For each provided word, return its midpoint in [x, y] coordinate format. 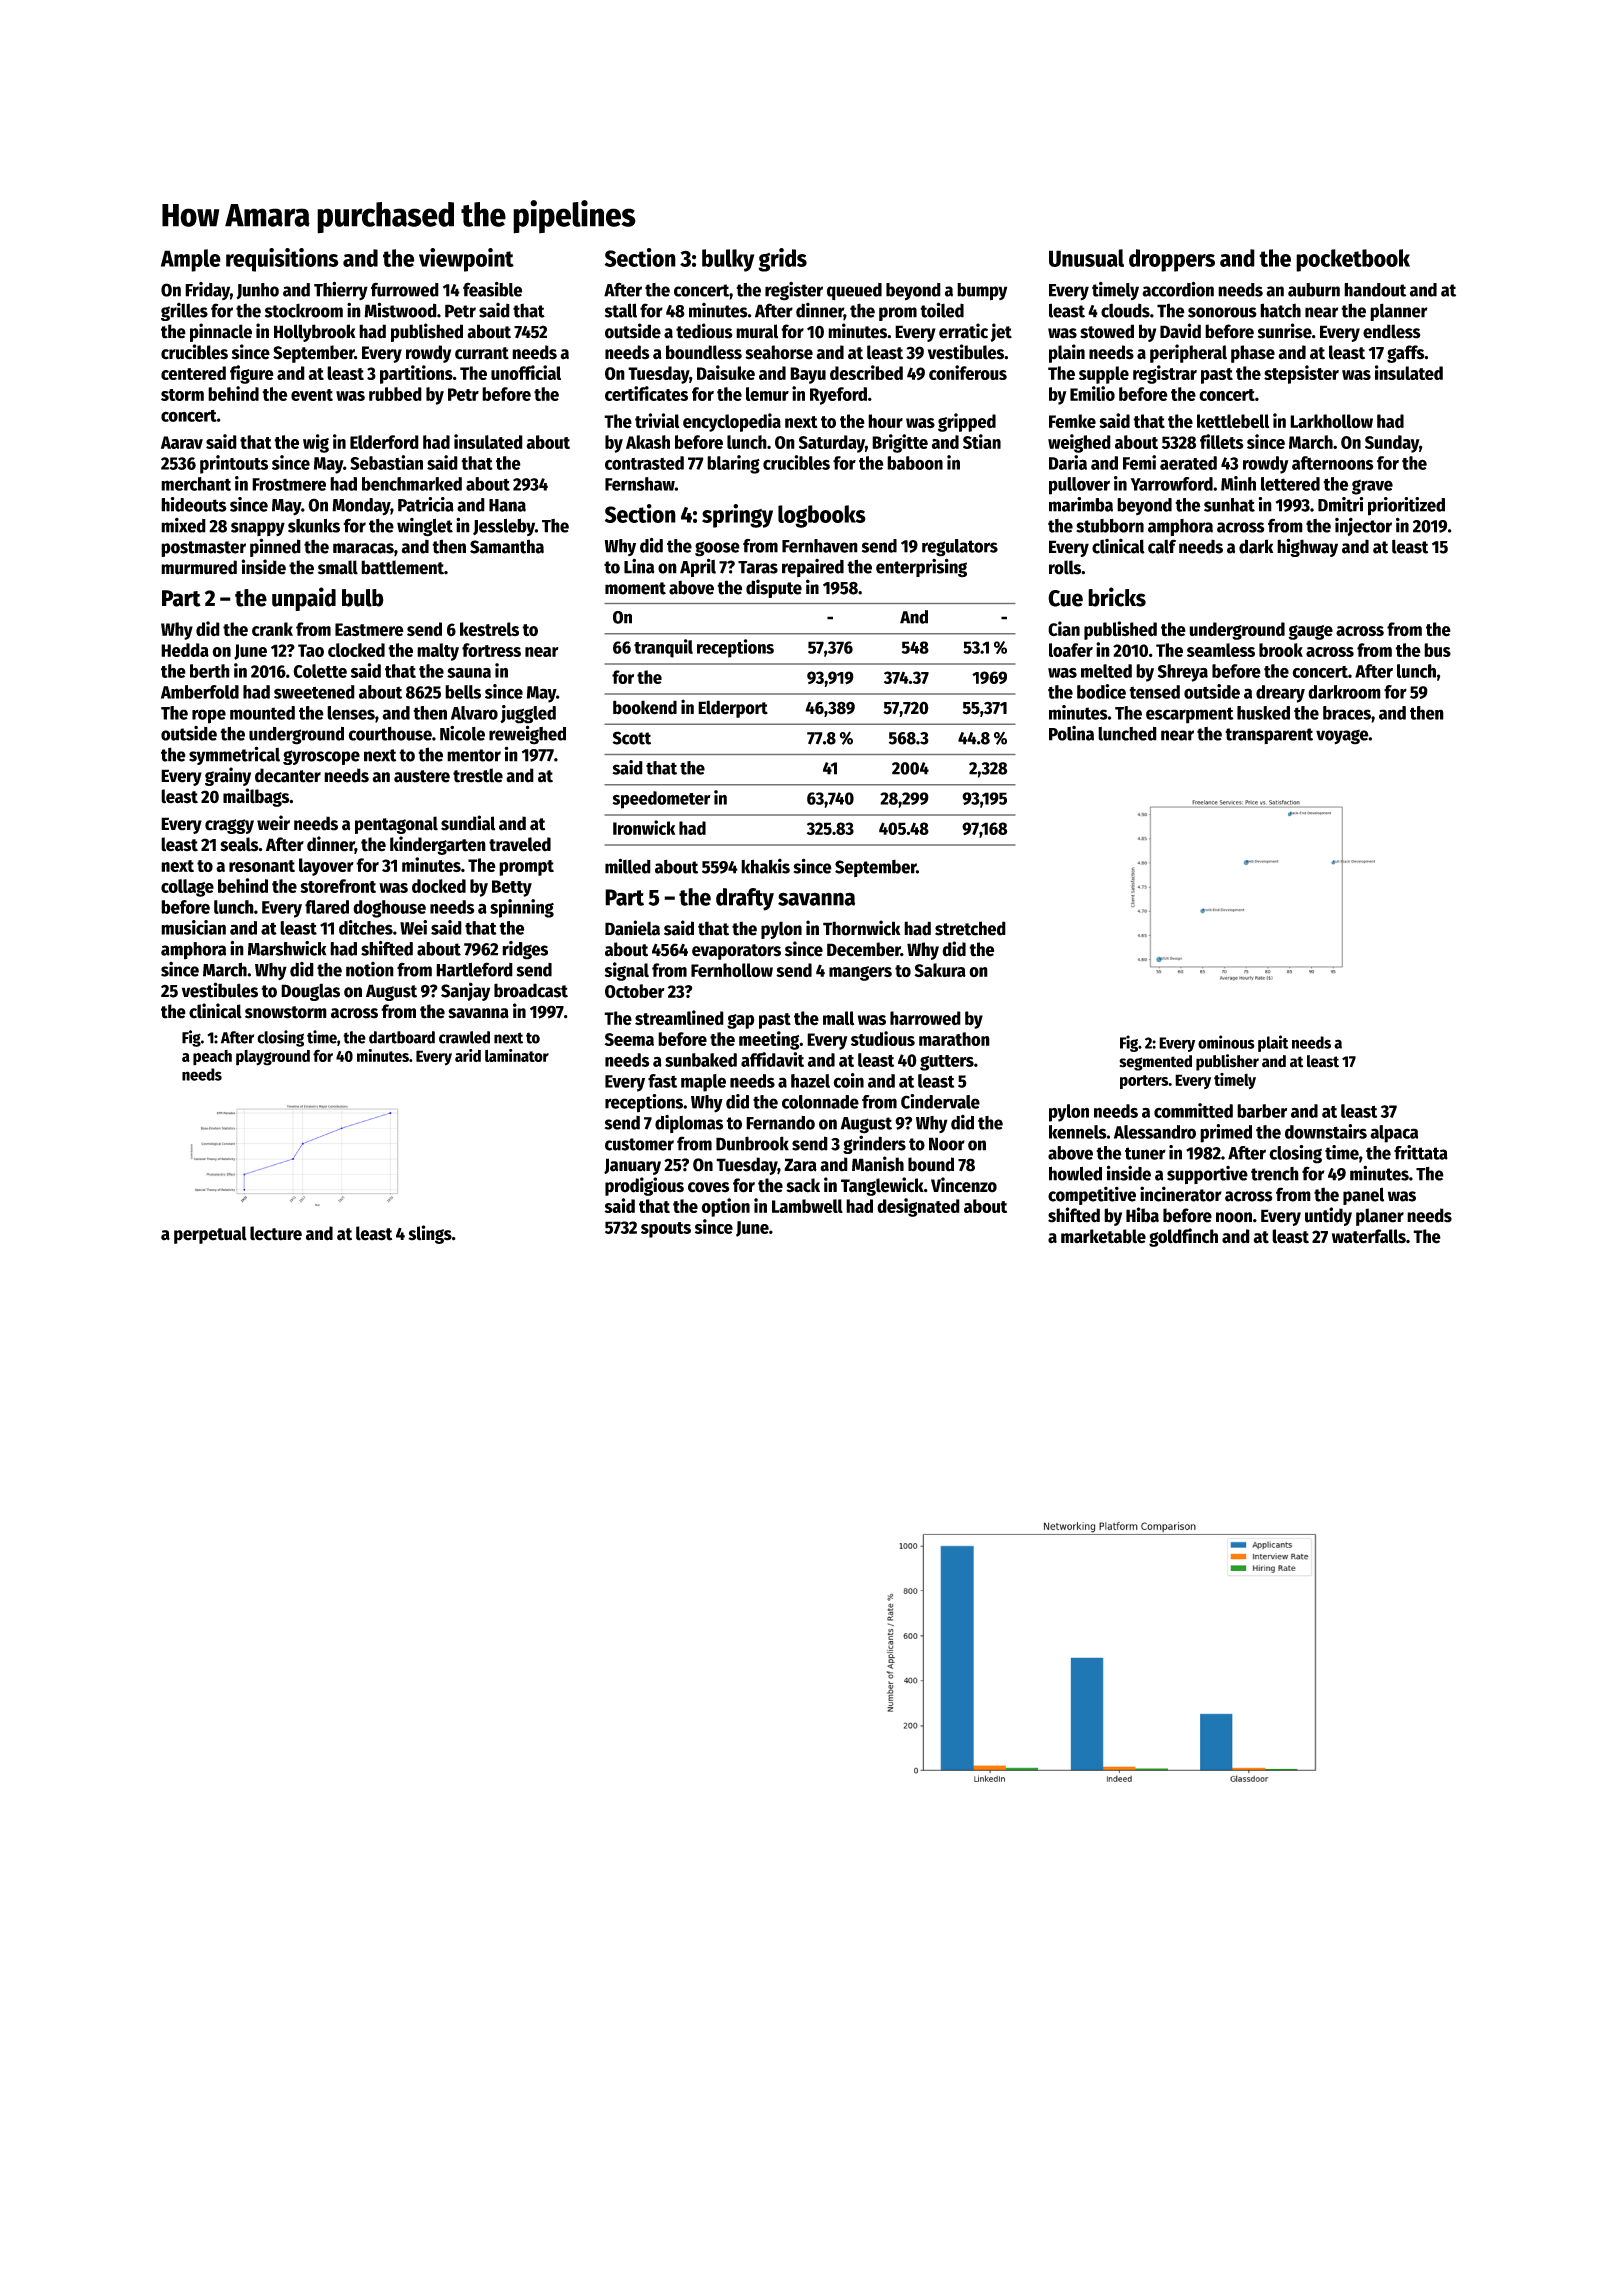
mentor [474, 755]
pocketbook [1353, 260]
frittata [1421, 1152]
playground [273, 1058]
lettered [1290, 484]
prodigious [644, 1186]
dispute [774, 588]
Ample [191, 260]
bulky [728, 260]
